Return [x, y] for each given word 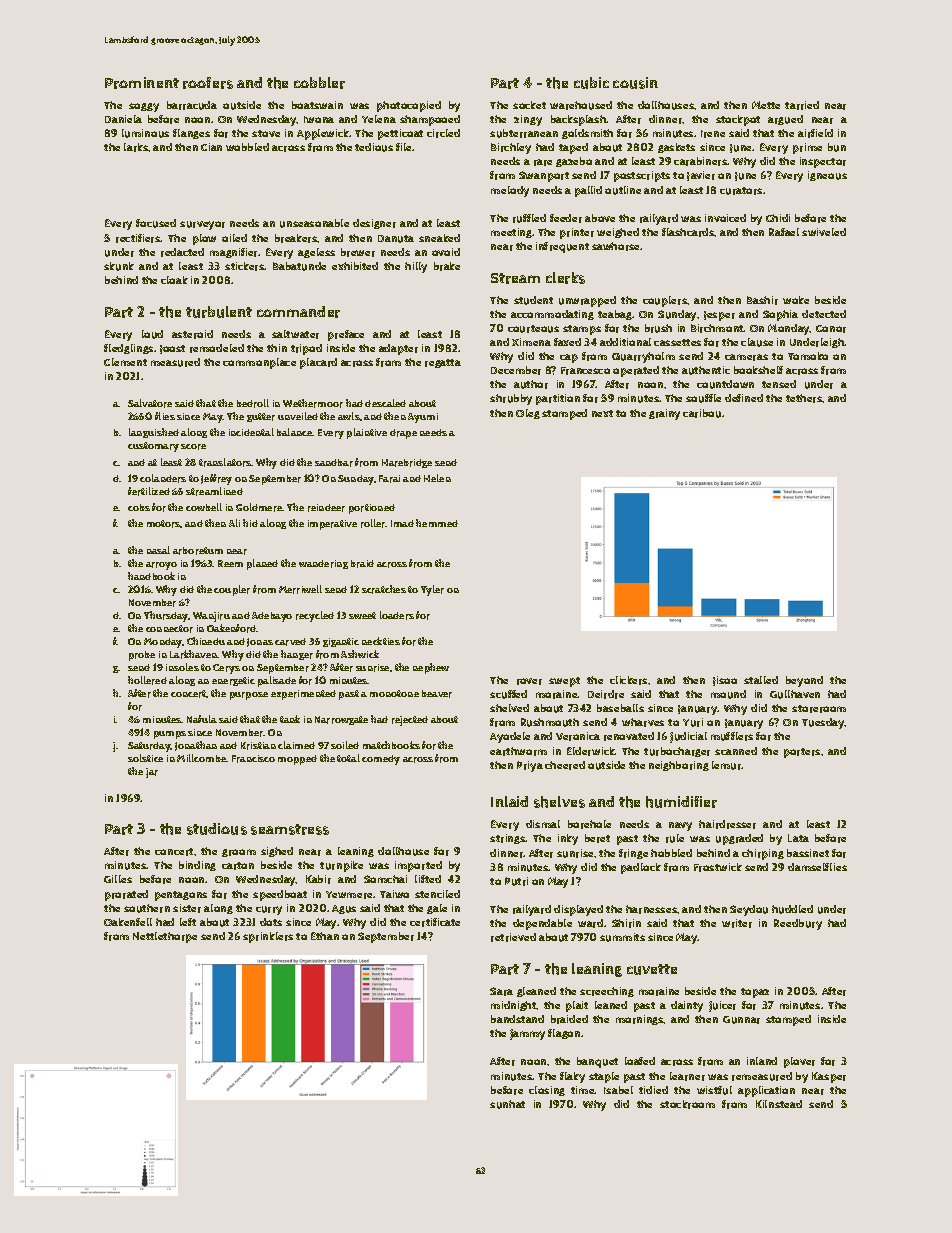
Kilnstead [779, 1104]
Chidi [778, 218]
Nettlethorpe [165, 937]
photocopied [409, 106]
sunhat [507, 1104]
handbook [151, 576]
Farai [389, 479]
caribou [702, 413]
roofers [208, 83]
